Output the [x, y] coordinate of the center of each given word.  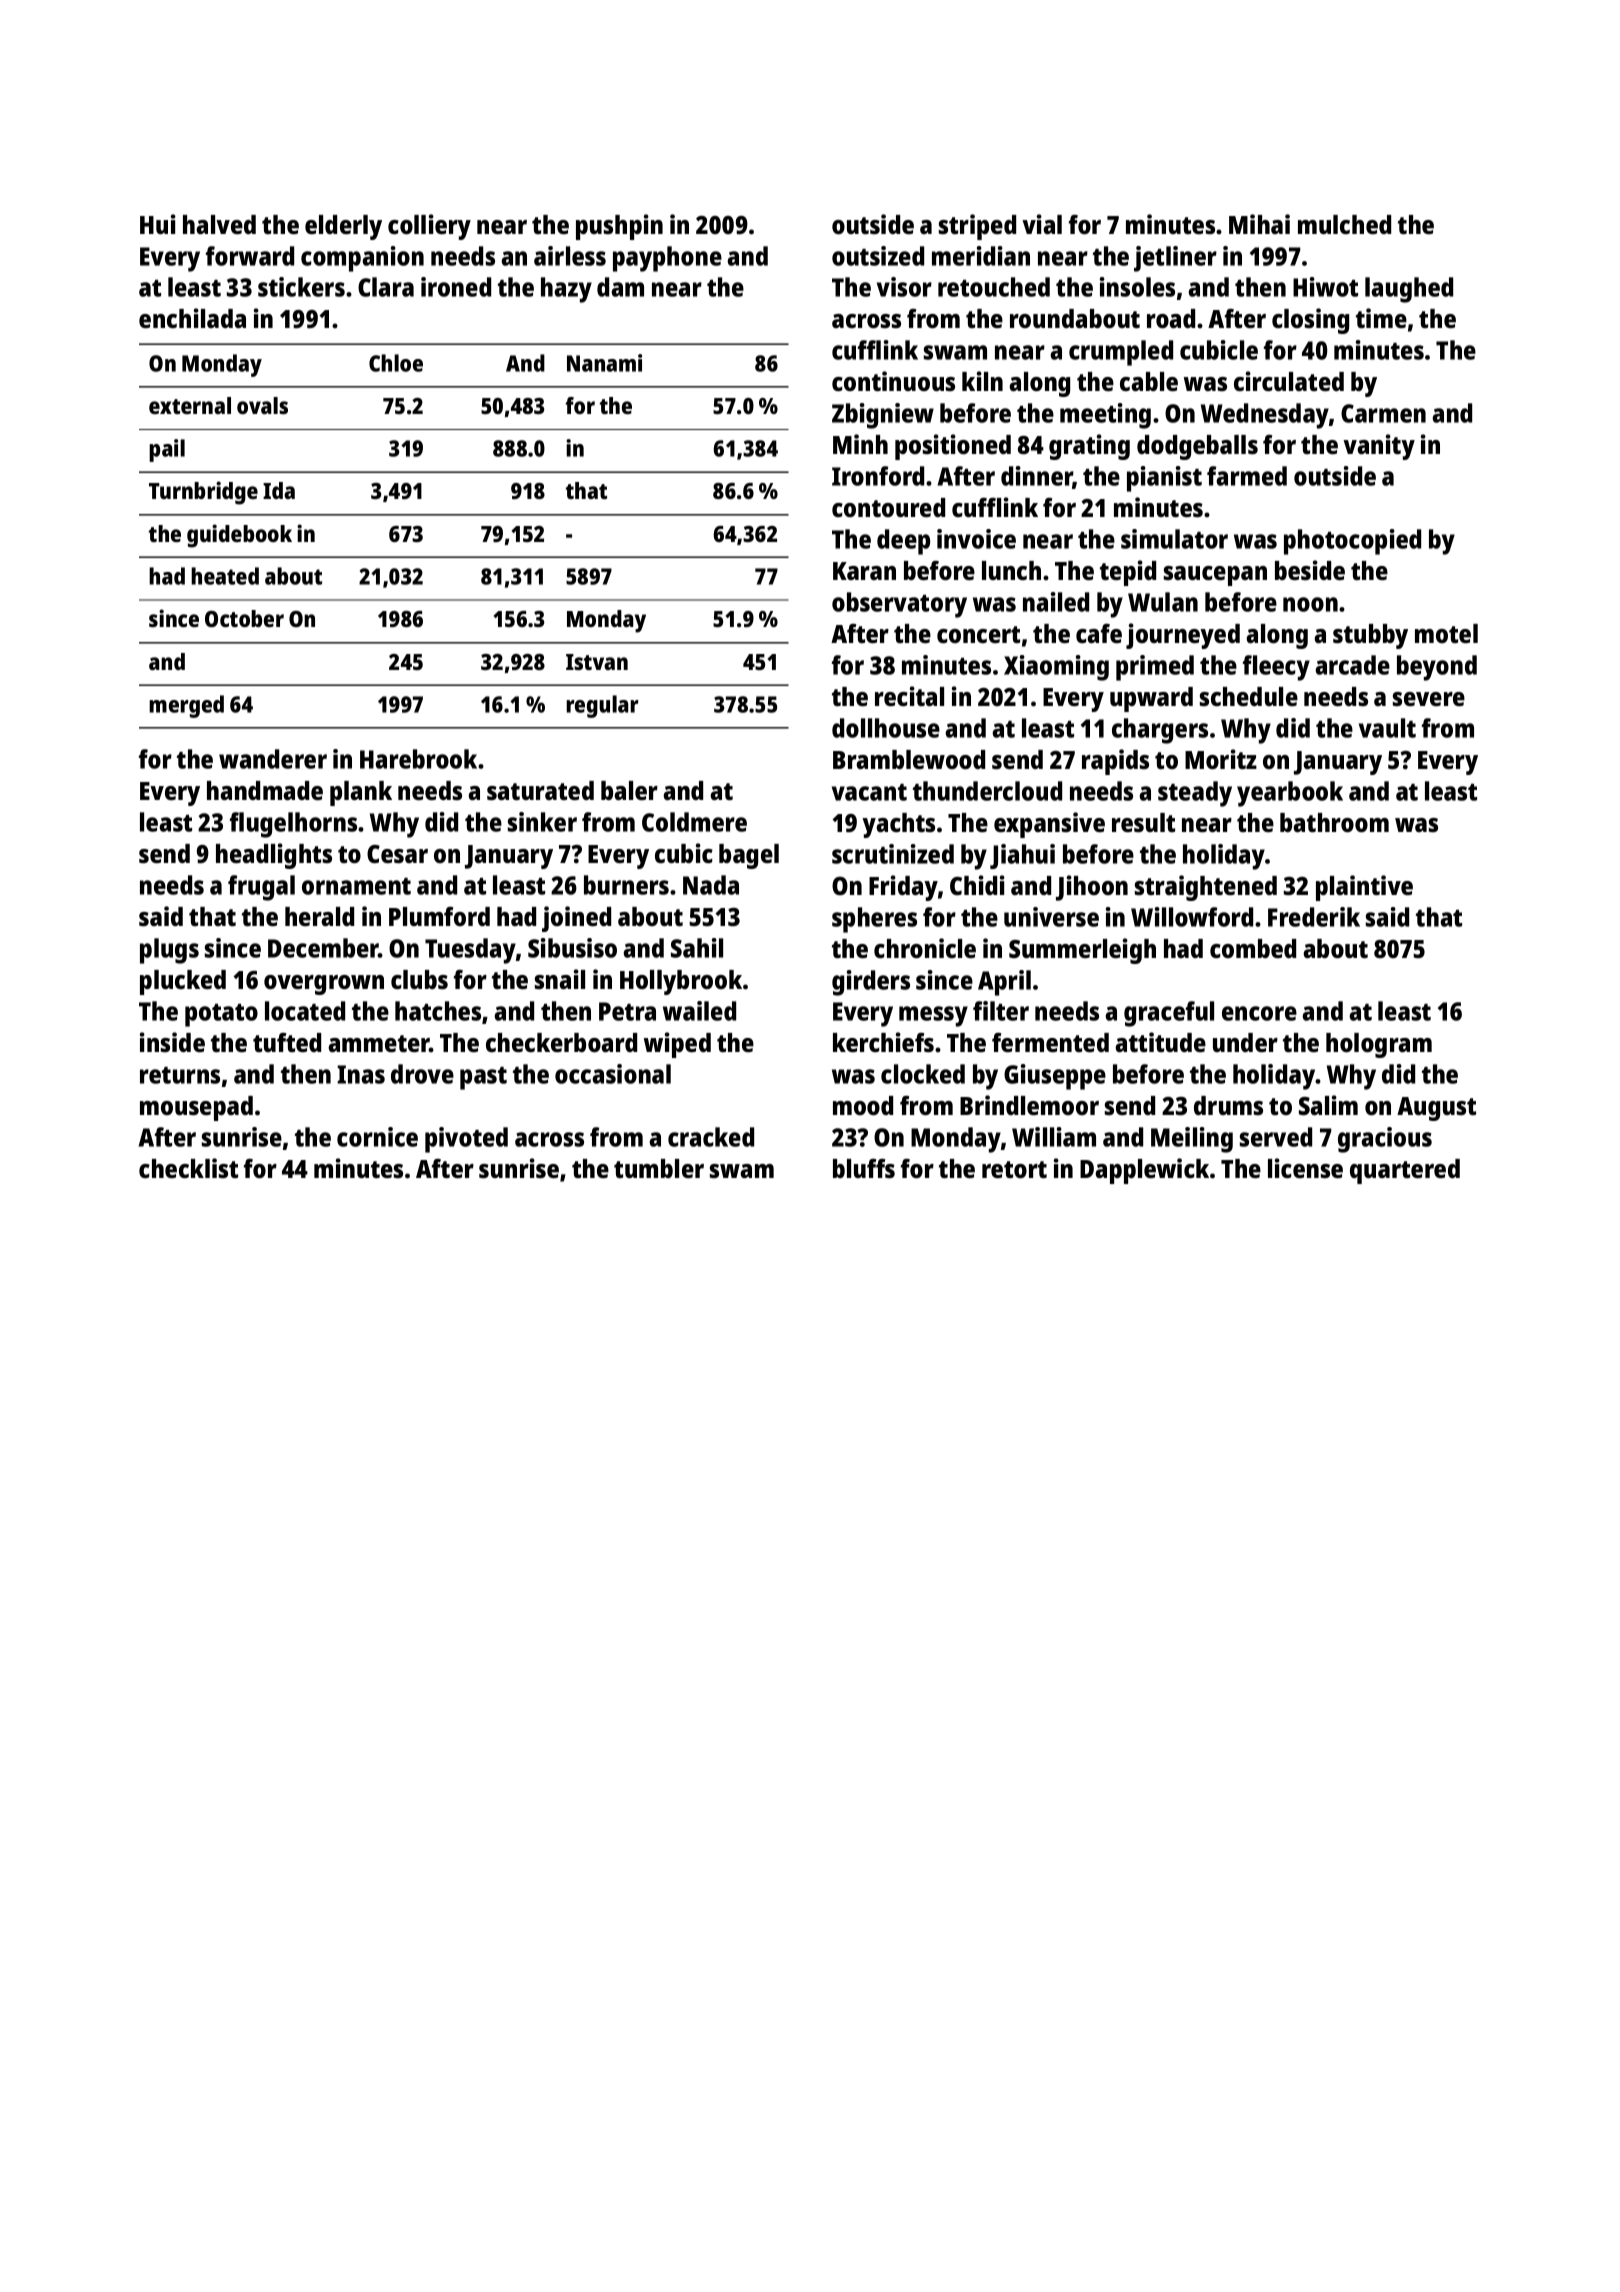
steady [1195, 794]
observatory [899, 605]
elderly [343, 227]
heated [225, 576]
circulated [1289, 381]
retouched [994, 287]
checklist [188, 1168]
